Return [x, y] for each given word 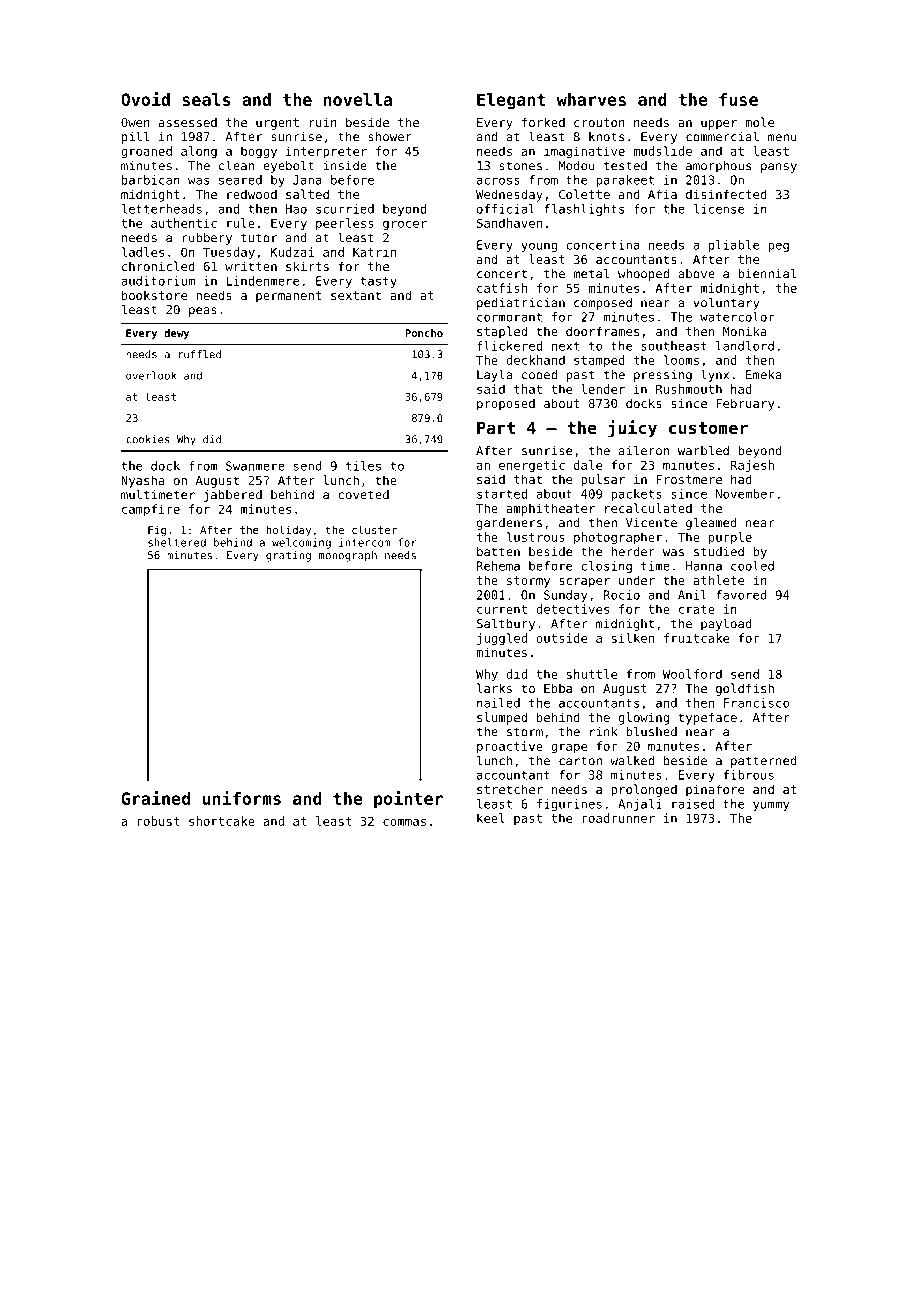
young [539, 247]
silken [633, 638]
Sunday [565, 596]
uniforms [242, 798]
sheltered [177, 542]
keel [491, 818]
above [696, 274]
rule [241, 223]
